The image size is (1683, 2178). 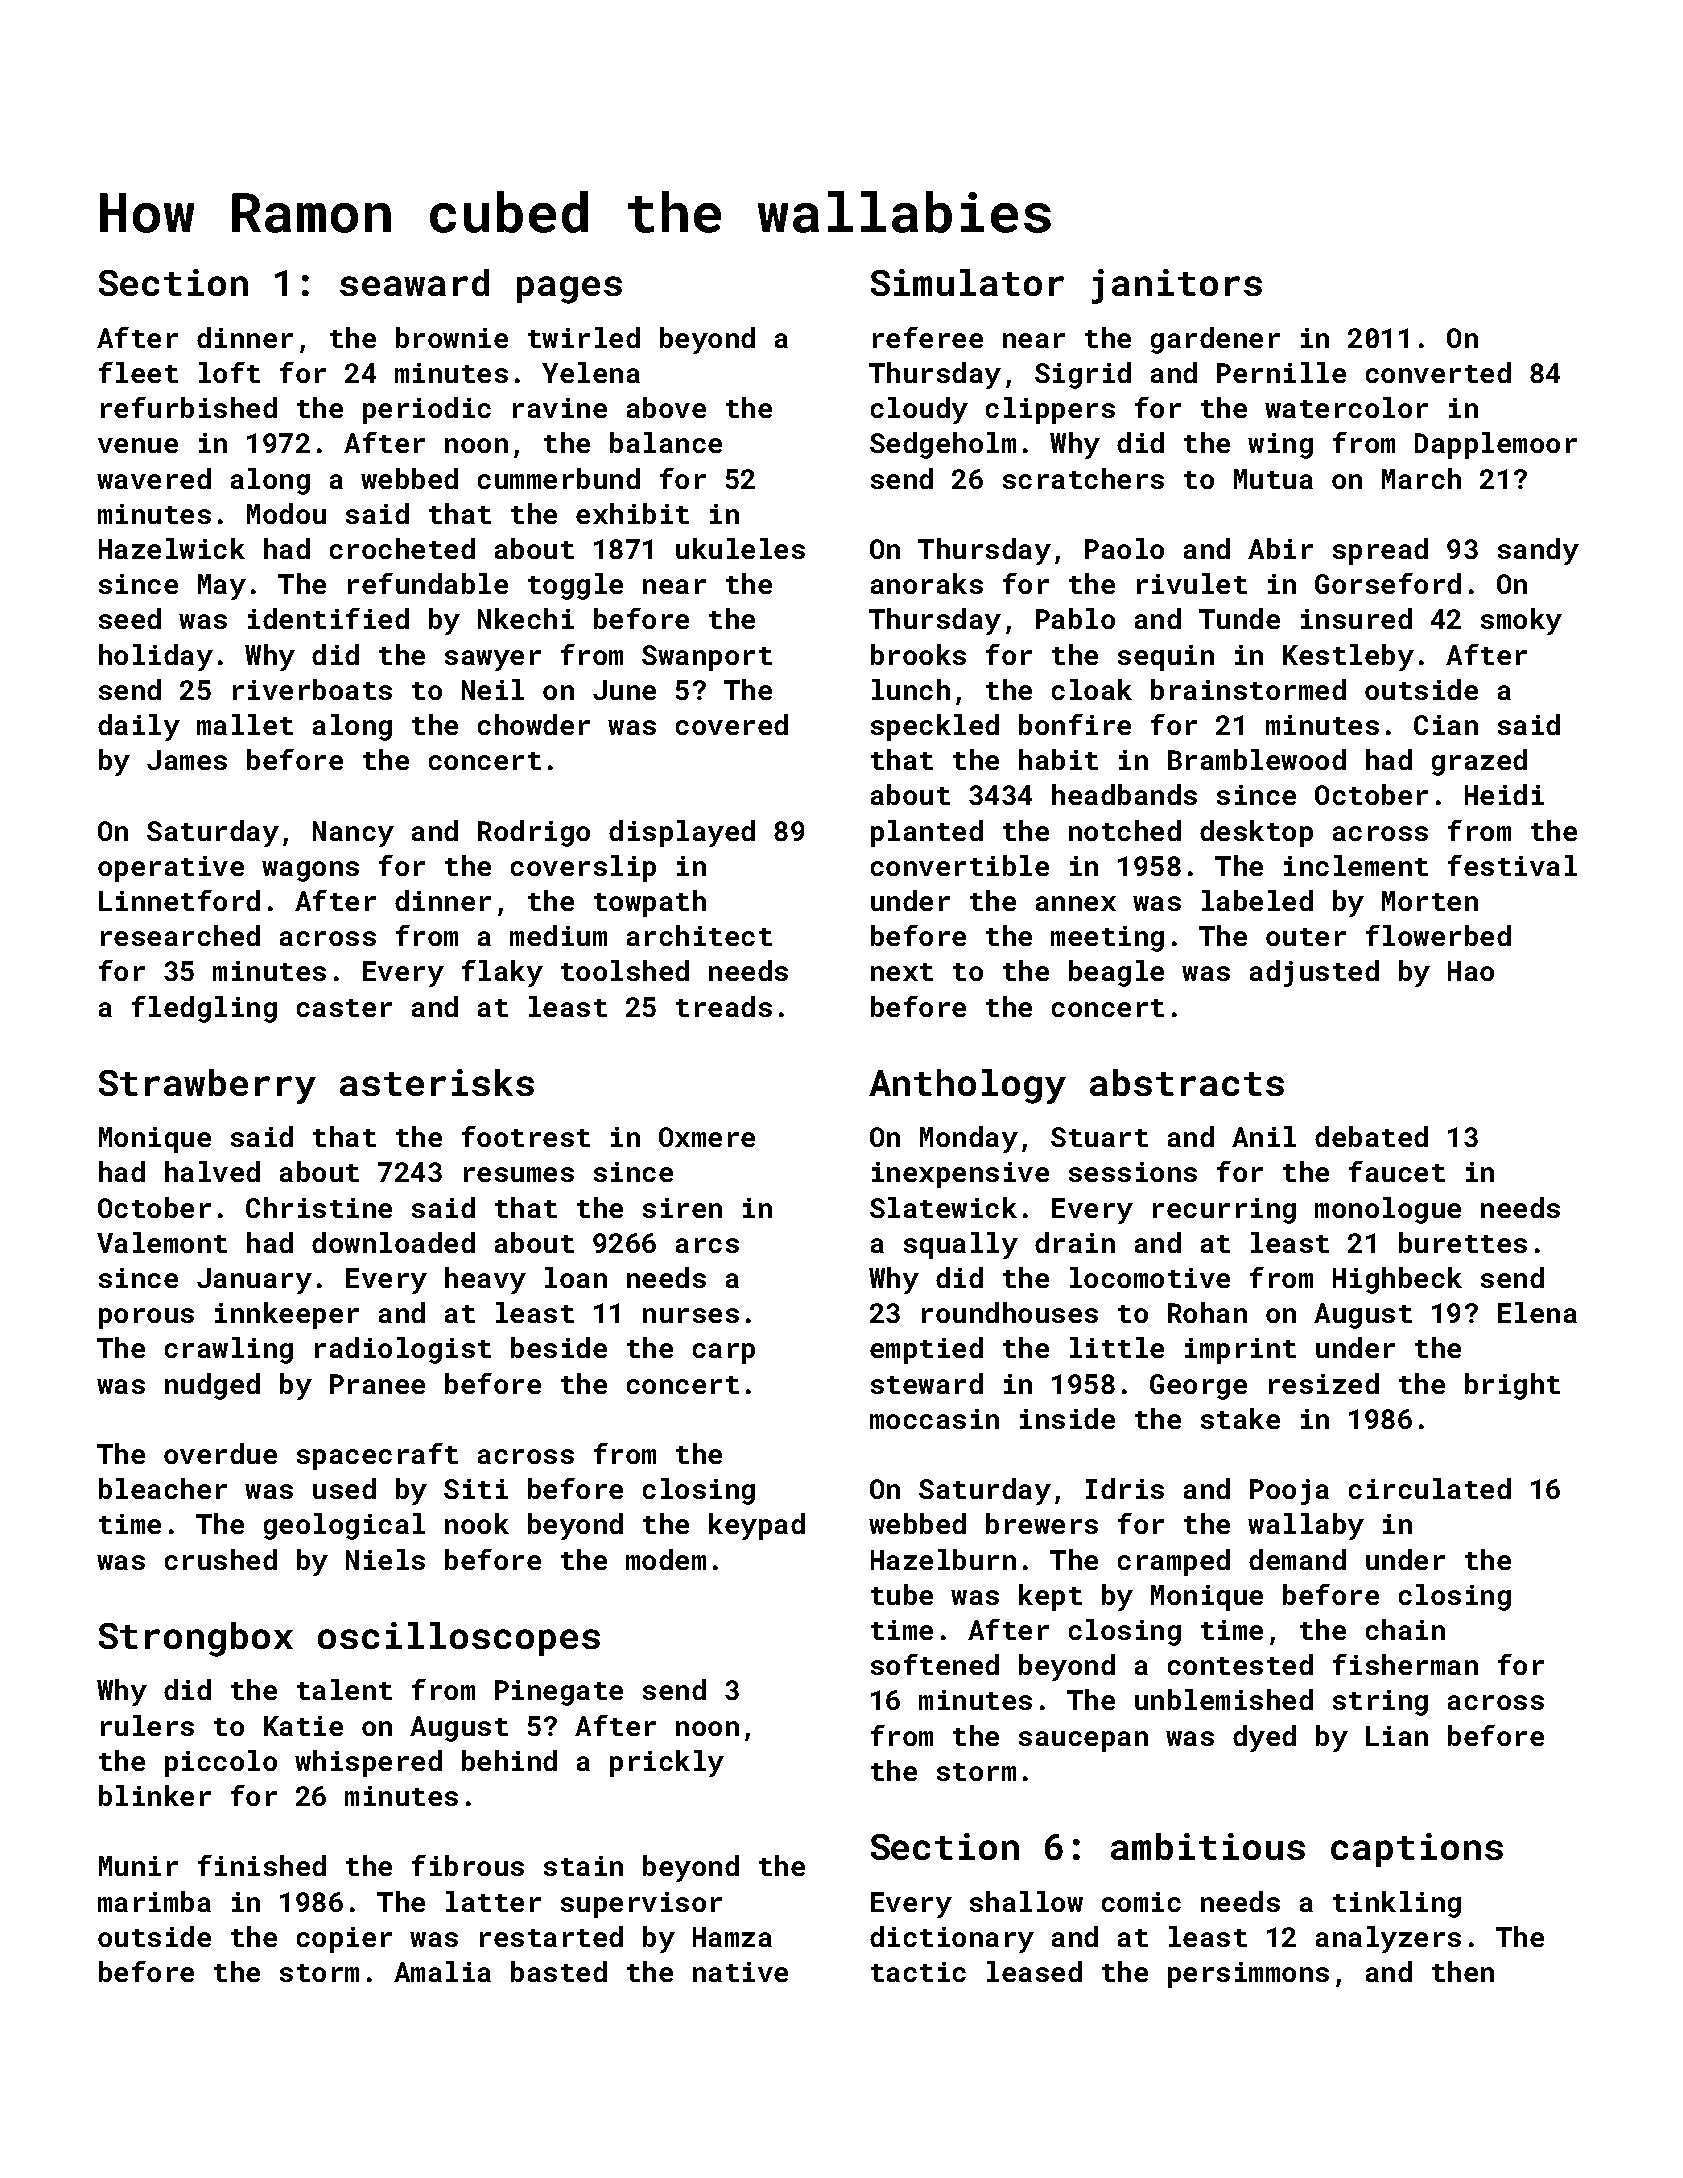 What do you see at coordinates (1177, 286) in the screenshot?
I see `janitors` at bounding box center [1177, 286].
